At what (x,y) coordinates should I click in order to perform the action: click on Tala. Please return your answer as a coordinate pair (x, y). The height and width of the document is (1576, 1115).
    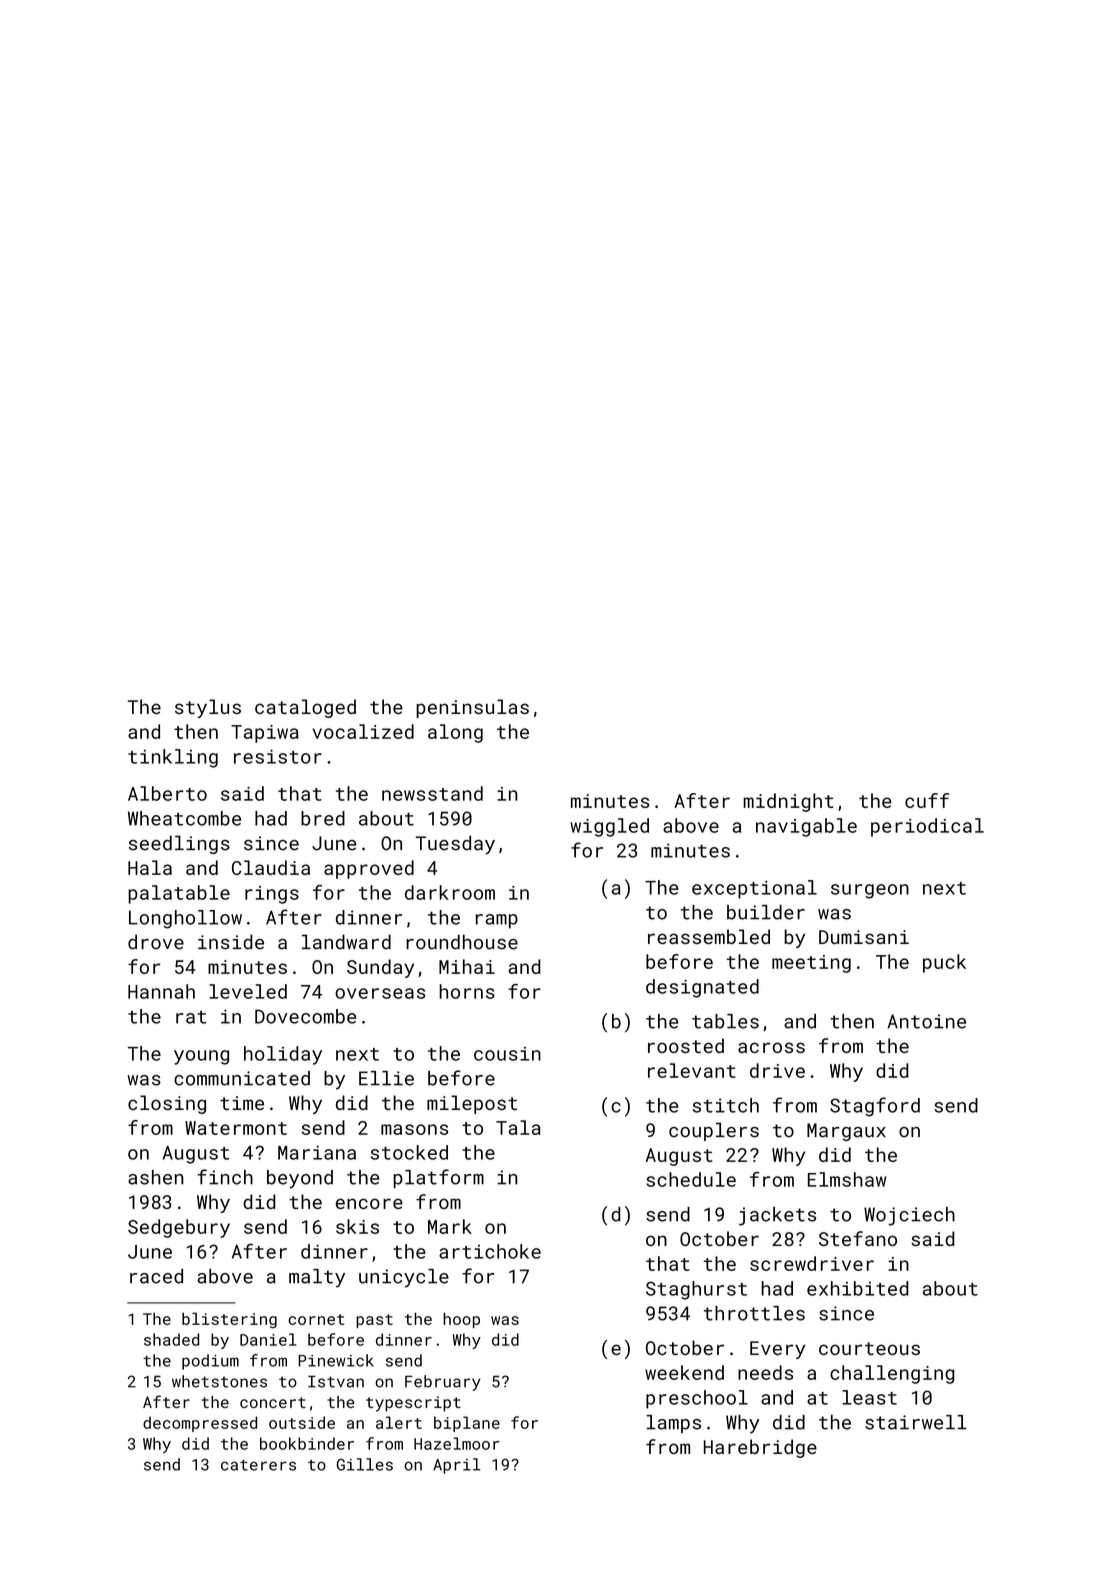
    Looking at the image, I should click on (518, 1127).
